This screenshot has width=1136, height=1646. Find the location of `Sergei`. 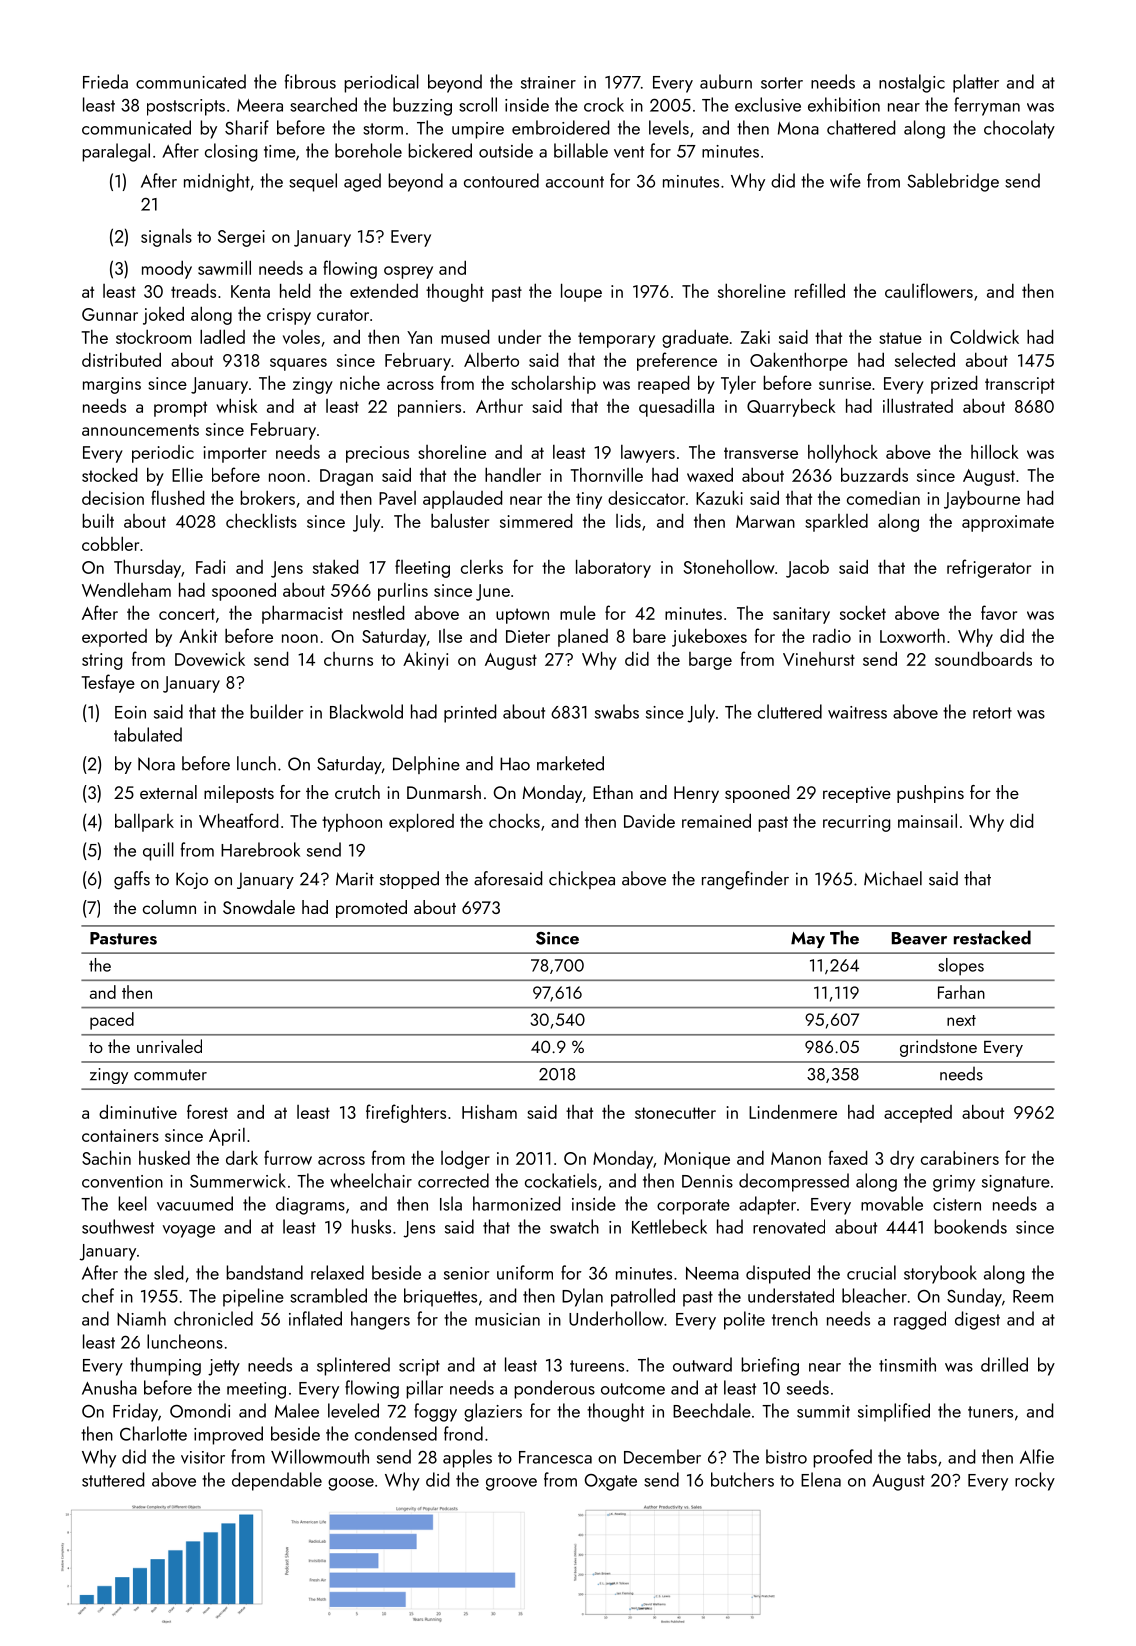

Sergei is located at coordinates (241, 238).
